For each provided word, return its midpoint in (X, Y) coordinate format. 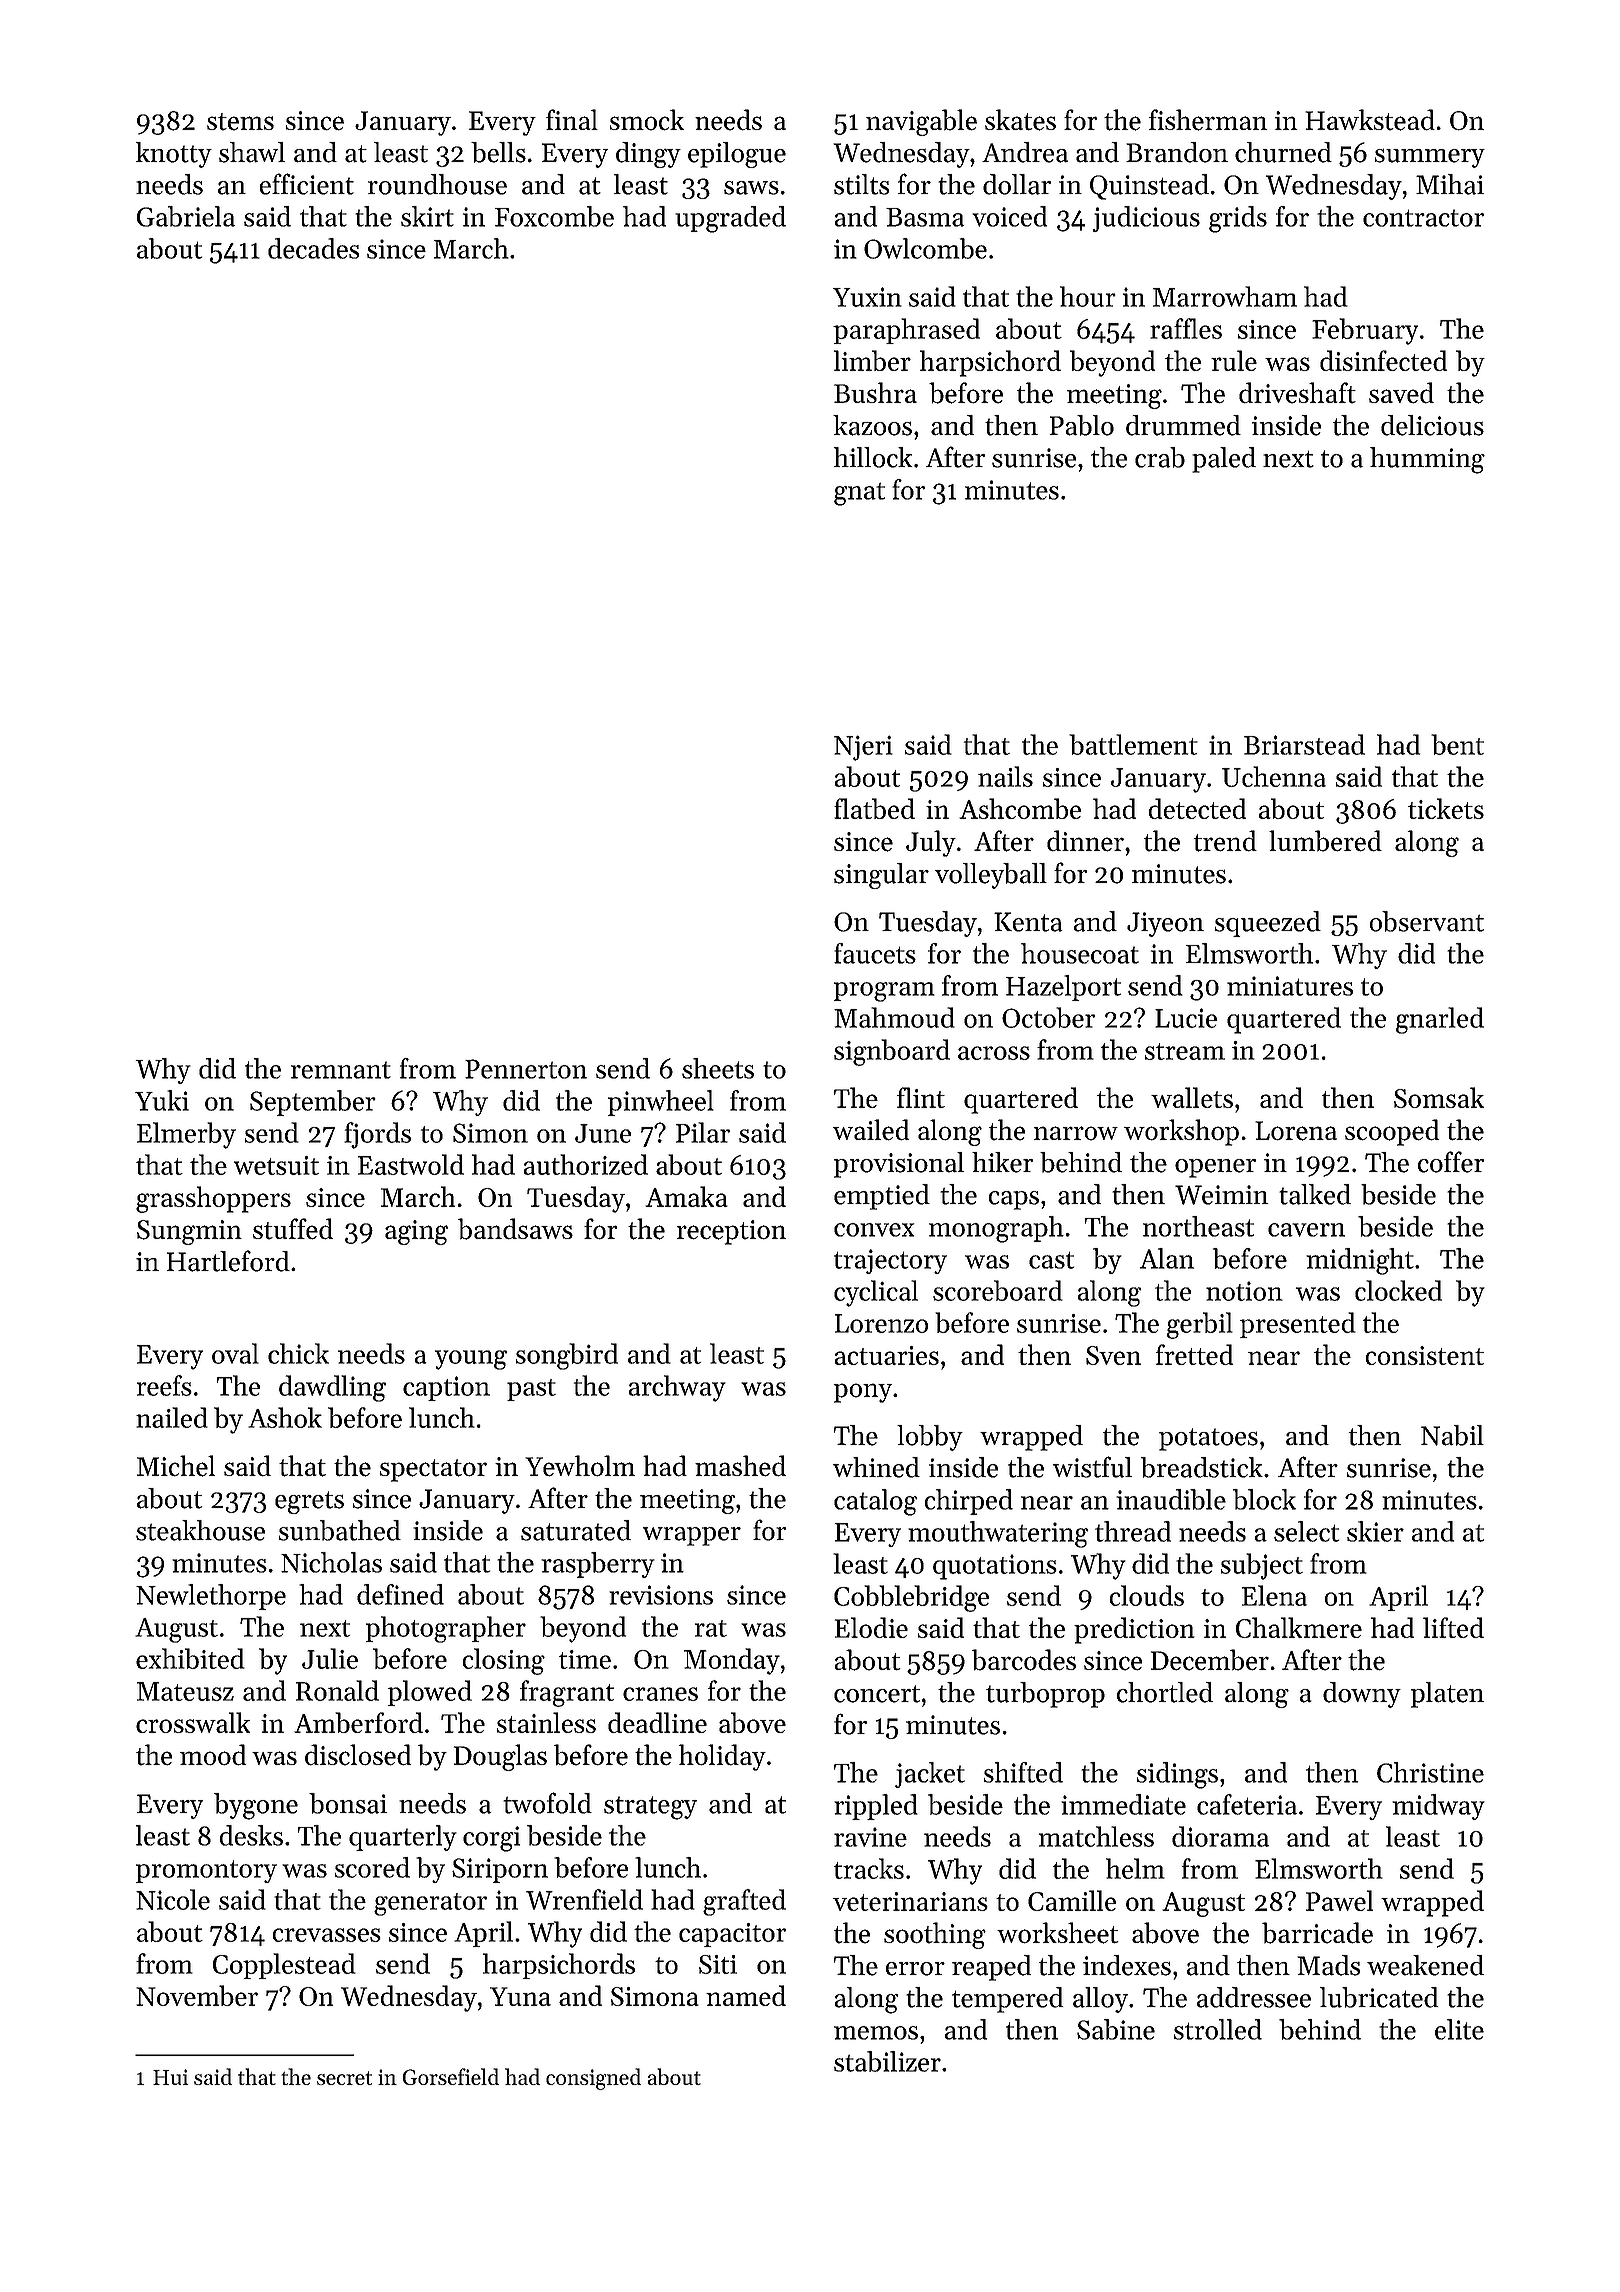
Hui (170, 2077)
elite (1459, 2029)
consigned (593, 2079)
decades (313, 248)
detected (1198, 808)
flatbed (874, 808)
